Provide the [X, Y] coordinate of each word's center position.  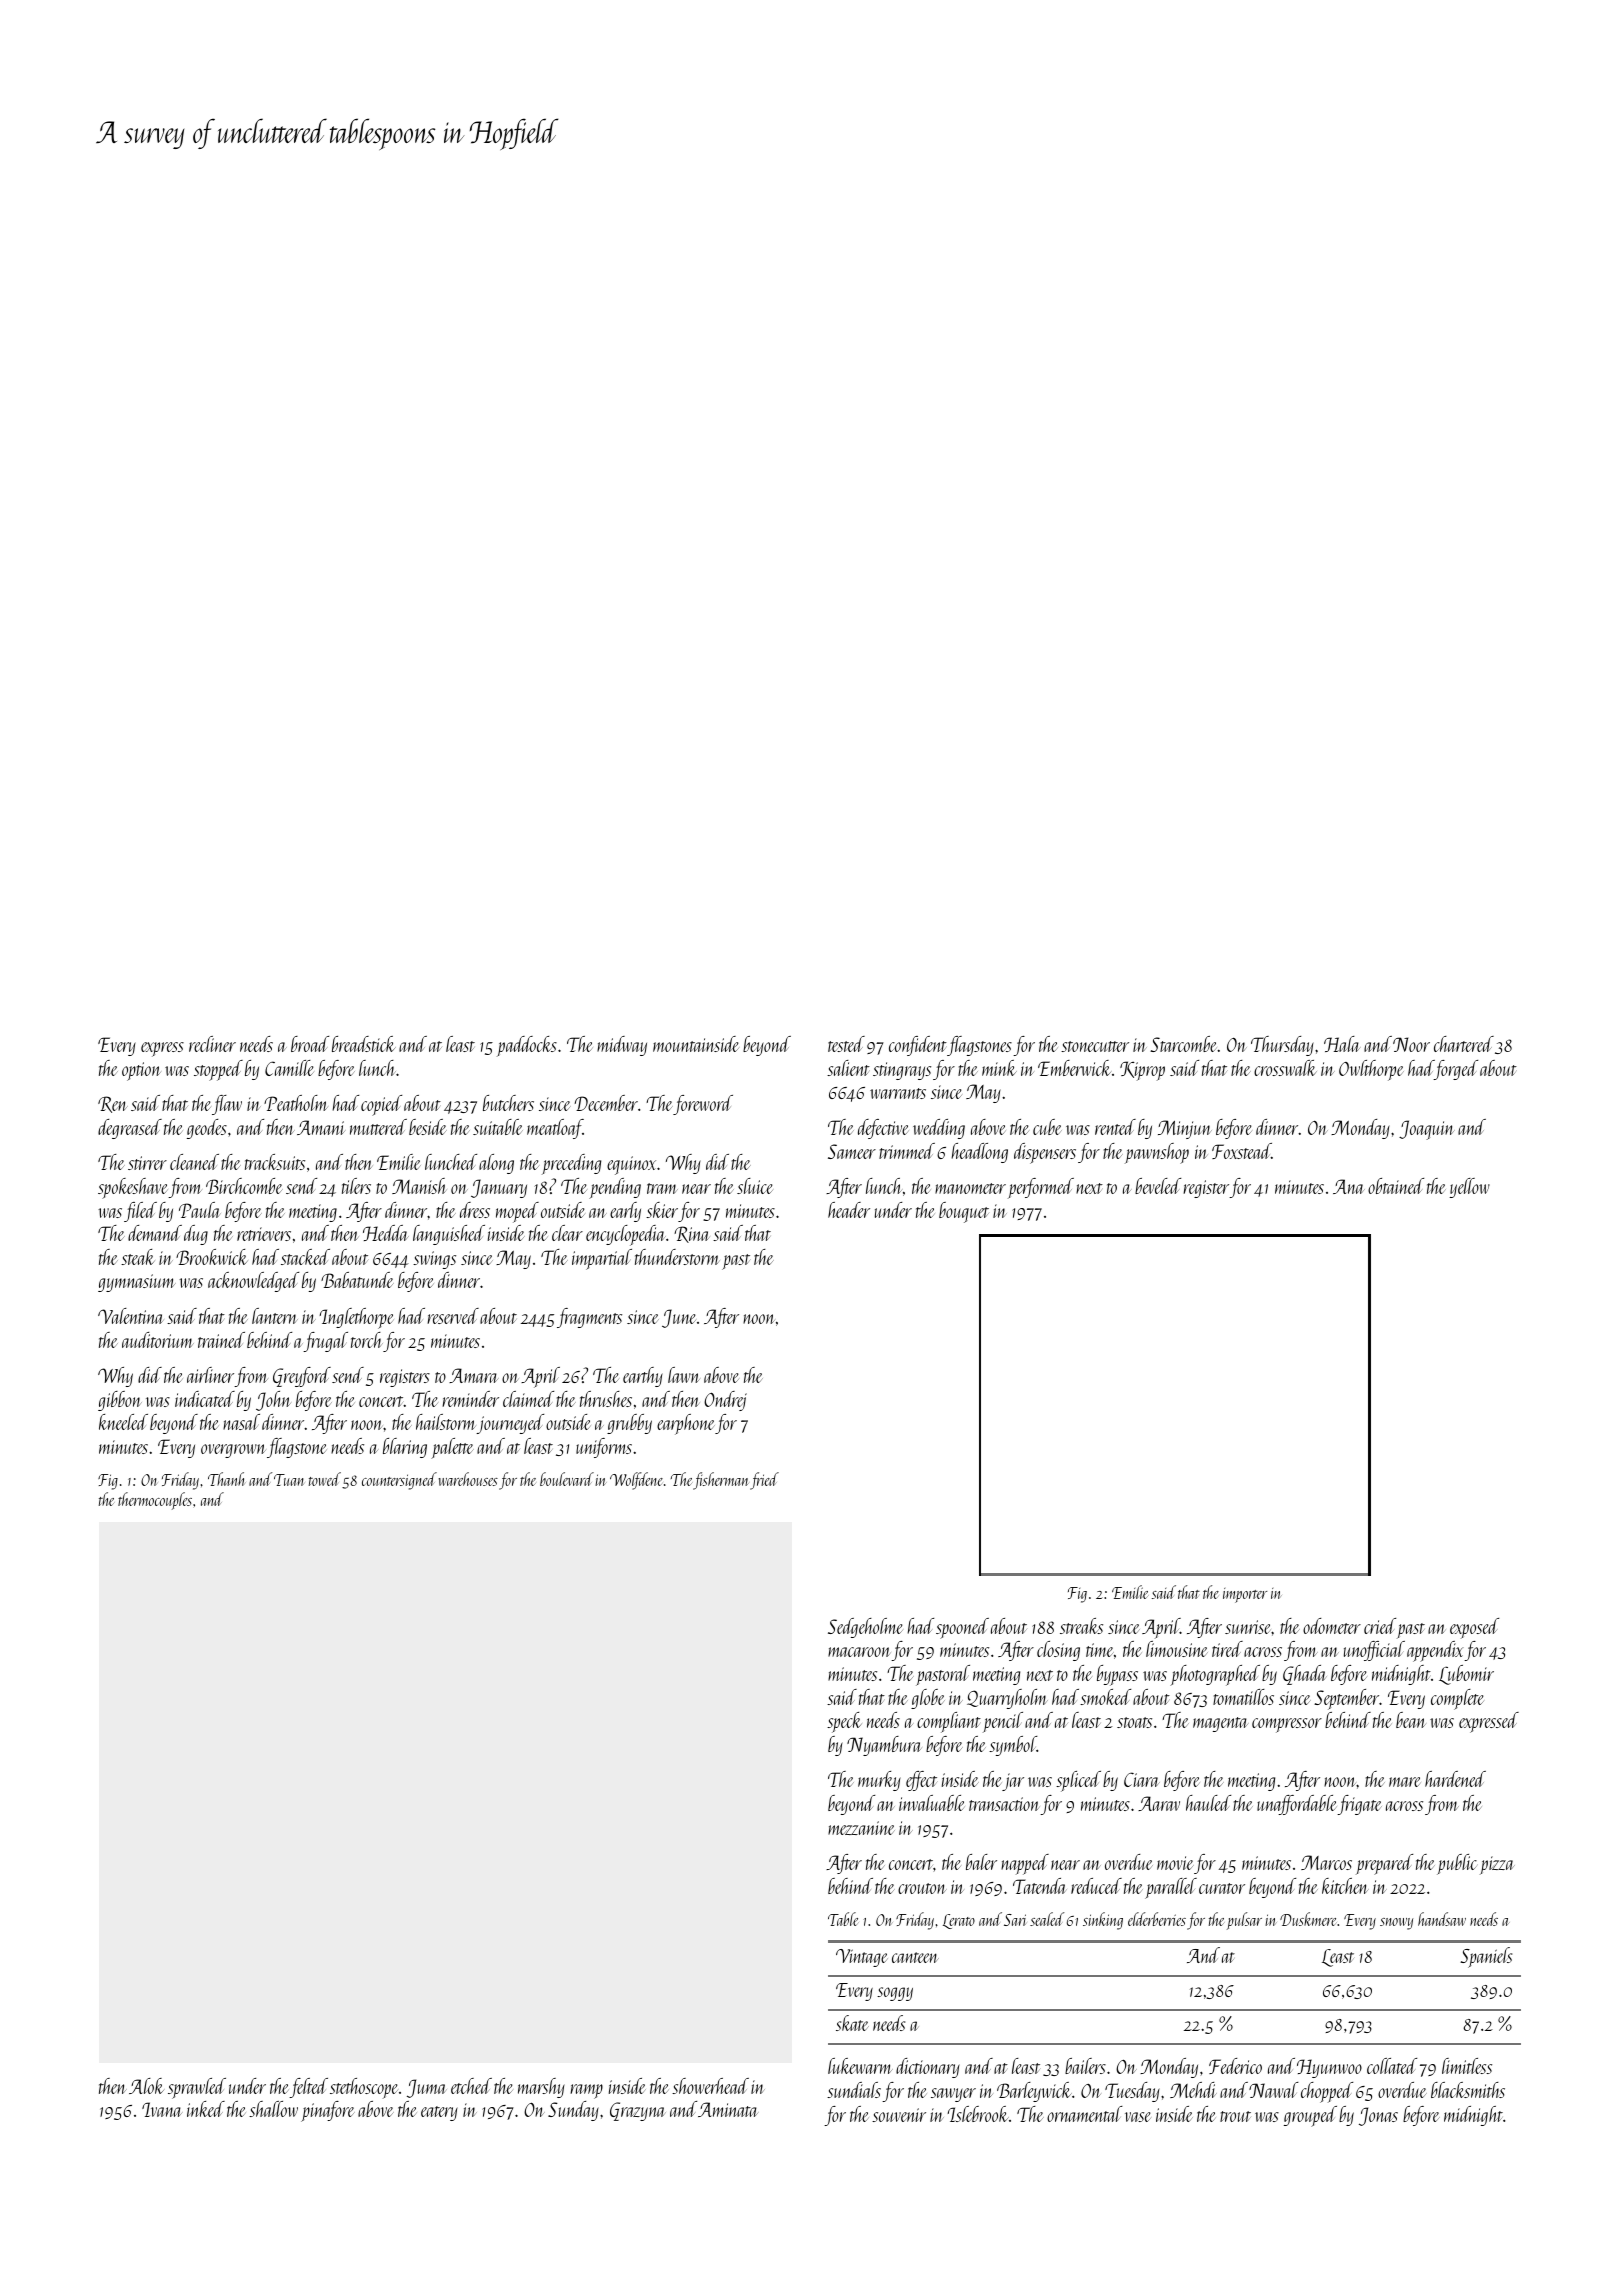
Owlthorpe [1371, 1070]
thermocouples [155, 1501]
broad [310, 1044]
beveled [1158, 1186]
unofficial [1374, 1651]
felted [309, 2088]
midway [622, 1046]
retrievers [264, 1234]
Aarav [1159, 1803]
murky [879, 1781]
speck [844, 1722]
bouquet [964, 1212]
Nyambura [884, 1746]
